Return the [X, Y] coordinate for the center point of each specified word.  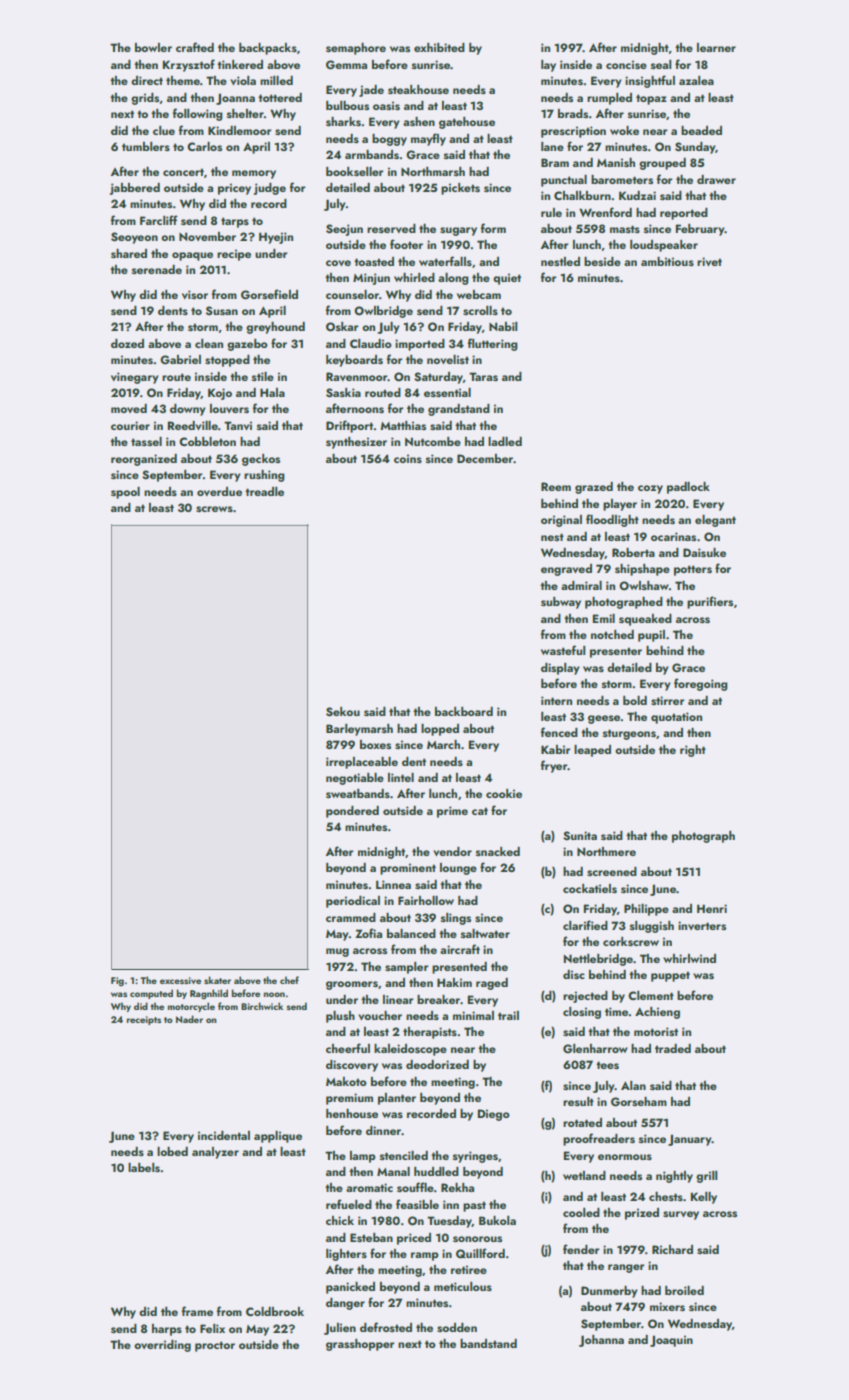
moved [129, 408]
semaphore [356, 49]
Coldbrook [275, 1311]
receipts [144, 1020]
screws [214, 509]
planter [397, 1099]
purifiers [710, 602]
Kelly [704, 1198]
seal [661, 64]
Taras [483, 376]
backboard [464, 711]
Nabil [503, 326]
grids [145, 99]
